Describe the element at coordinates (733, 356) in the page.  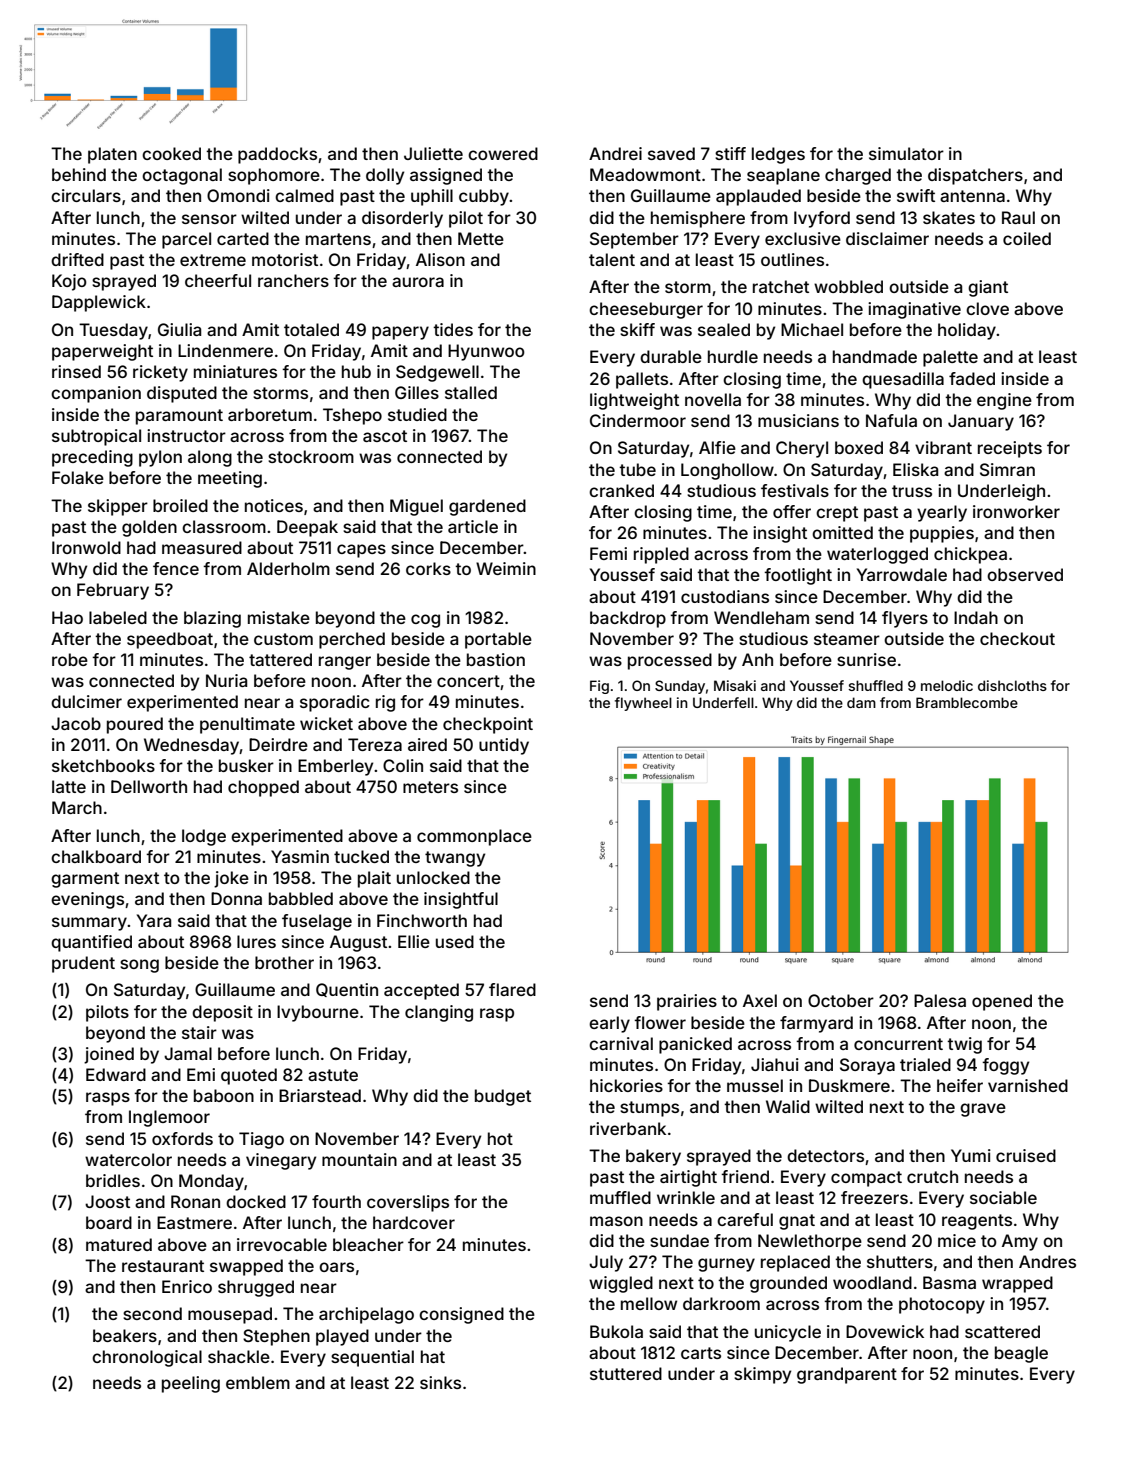
I see `hurdle` at that location.
